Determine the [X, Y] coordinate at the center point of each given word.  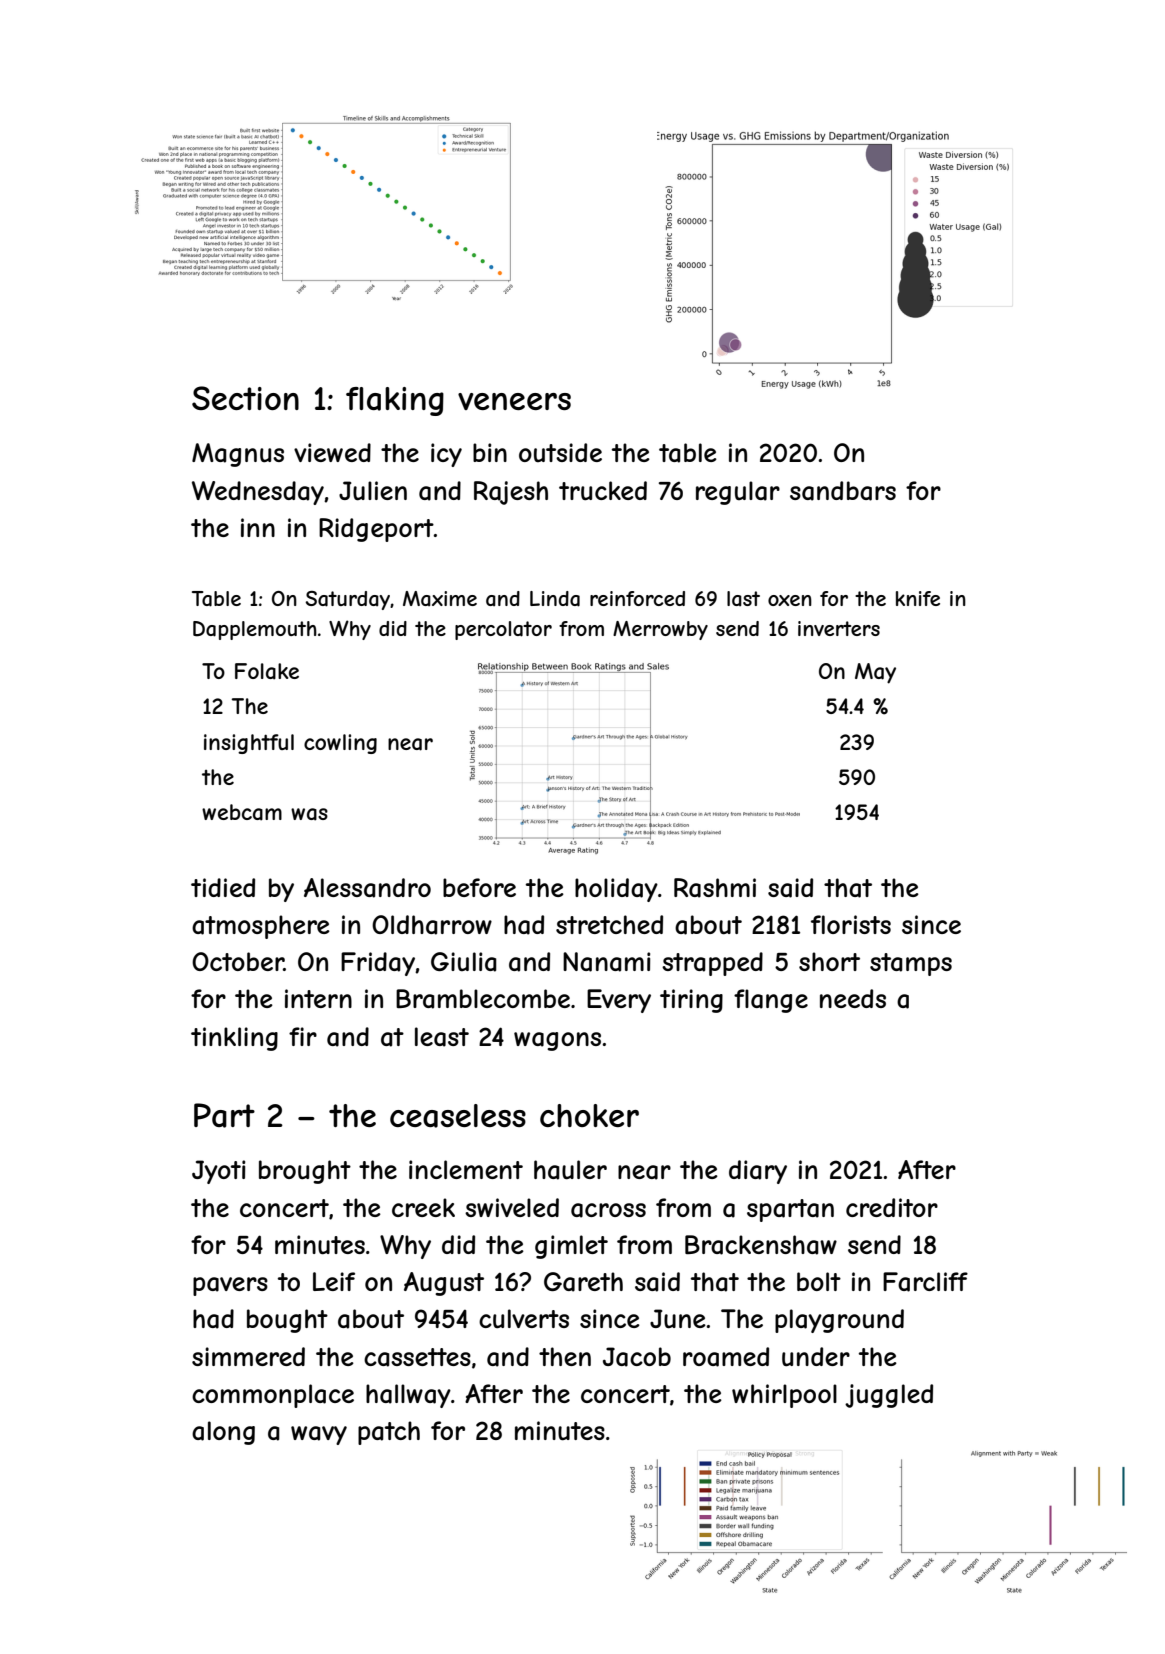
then [565, 1356]
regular [738, 493]
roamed [726, 1357]
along [223, 1433]
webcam [242, 812]
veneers [514, 401]
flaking [395, 401]
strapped [712, 964]
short [829, 961]
